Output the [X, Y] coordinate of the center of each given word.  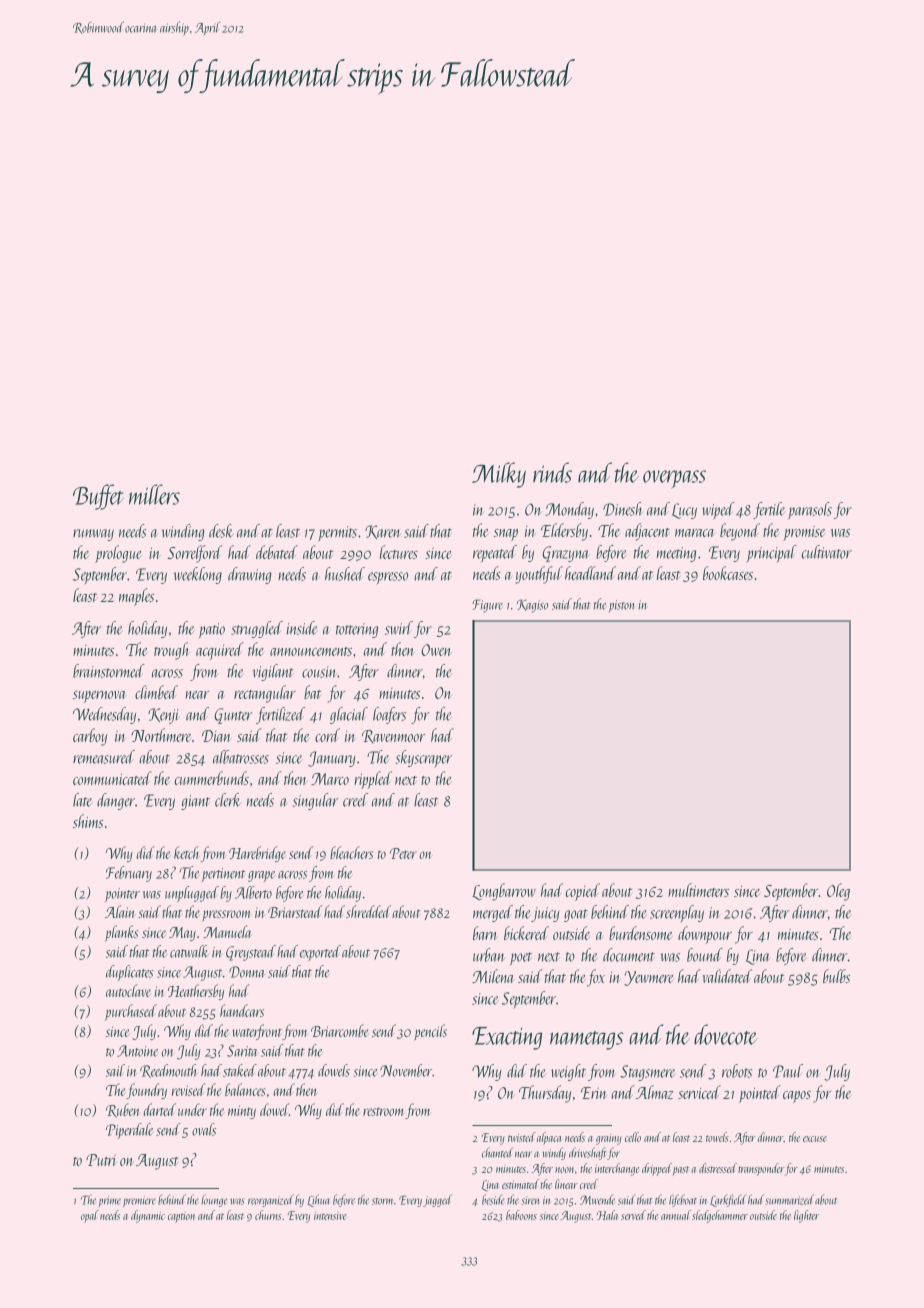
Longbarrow [504, 892]
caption [181, 1217]
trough [172, 651]
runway [93, 535]
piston [621, 606]
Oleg [838, 892]
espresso [388, 578]
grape [261, 876]
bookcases [728, 573]
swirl [399, 628]
